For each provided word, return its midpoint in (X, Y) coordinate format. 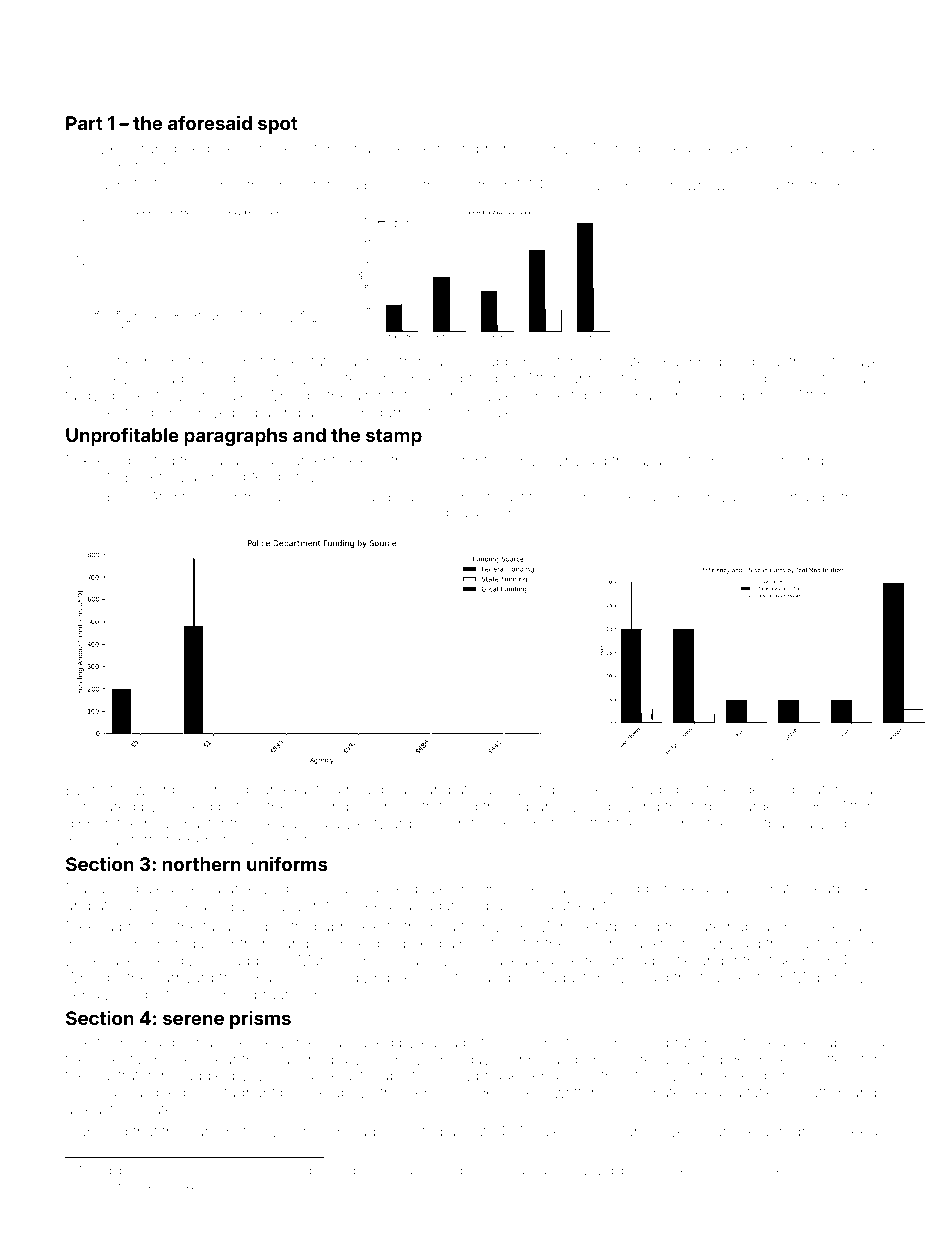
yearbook (838, 890)
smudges (243, 962)
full (119, 789)
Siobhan (465, 1170)
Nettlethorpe (288, 1171)
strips (549, 791)
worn (465, 362)
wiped (609, 186)
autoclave (847, 361)
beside (737, 789)
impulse (496, 907)
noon (162, 362)
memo (789, 149)
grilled (189, 150)
